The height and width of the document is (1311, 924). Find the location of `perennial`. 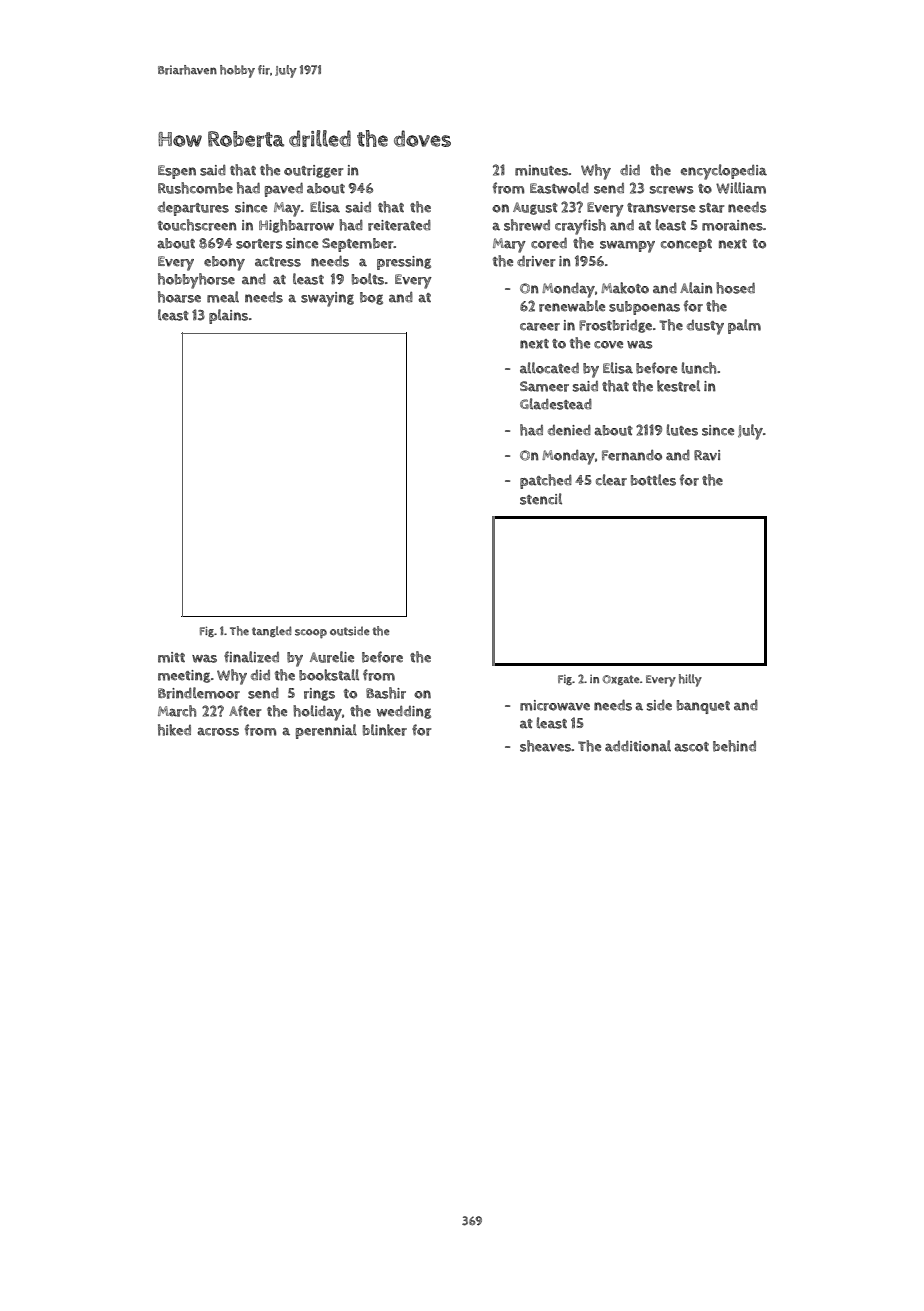

perennial is located at coordinates (326, 731).
